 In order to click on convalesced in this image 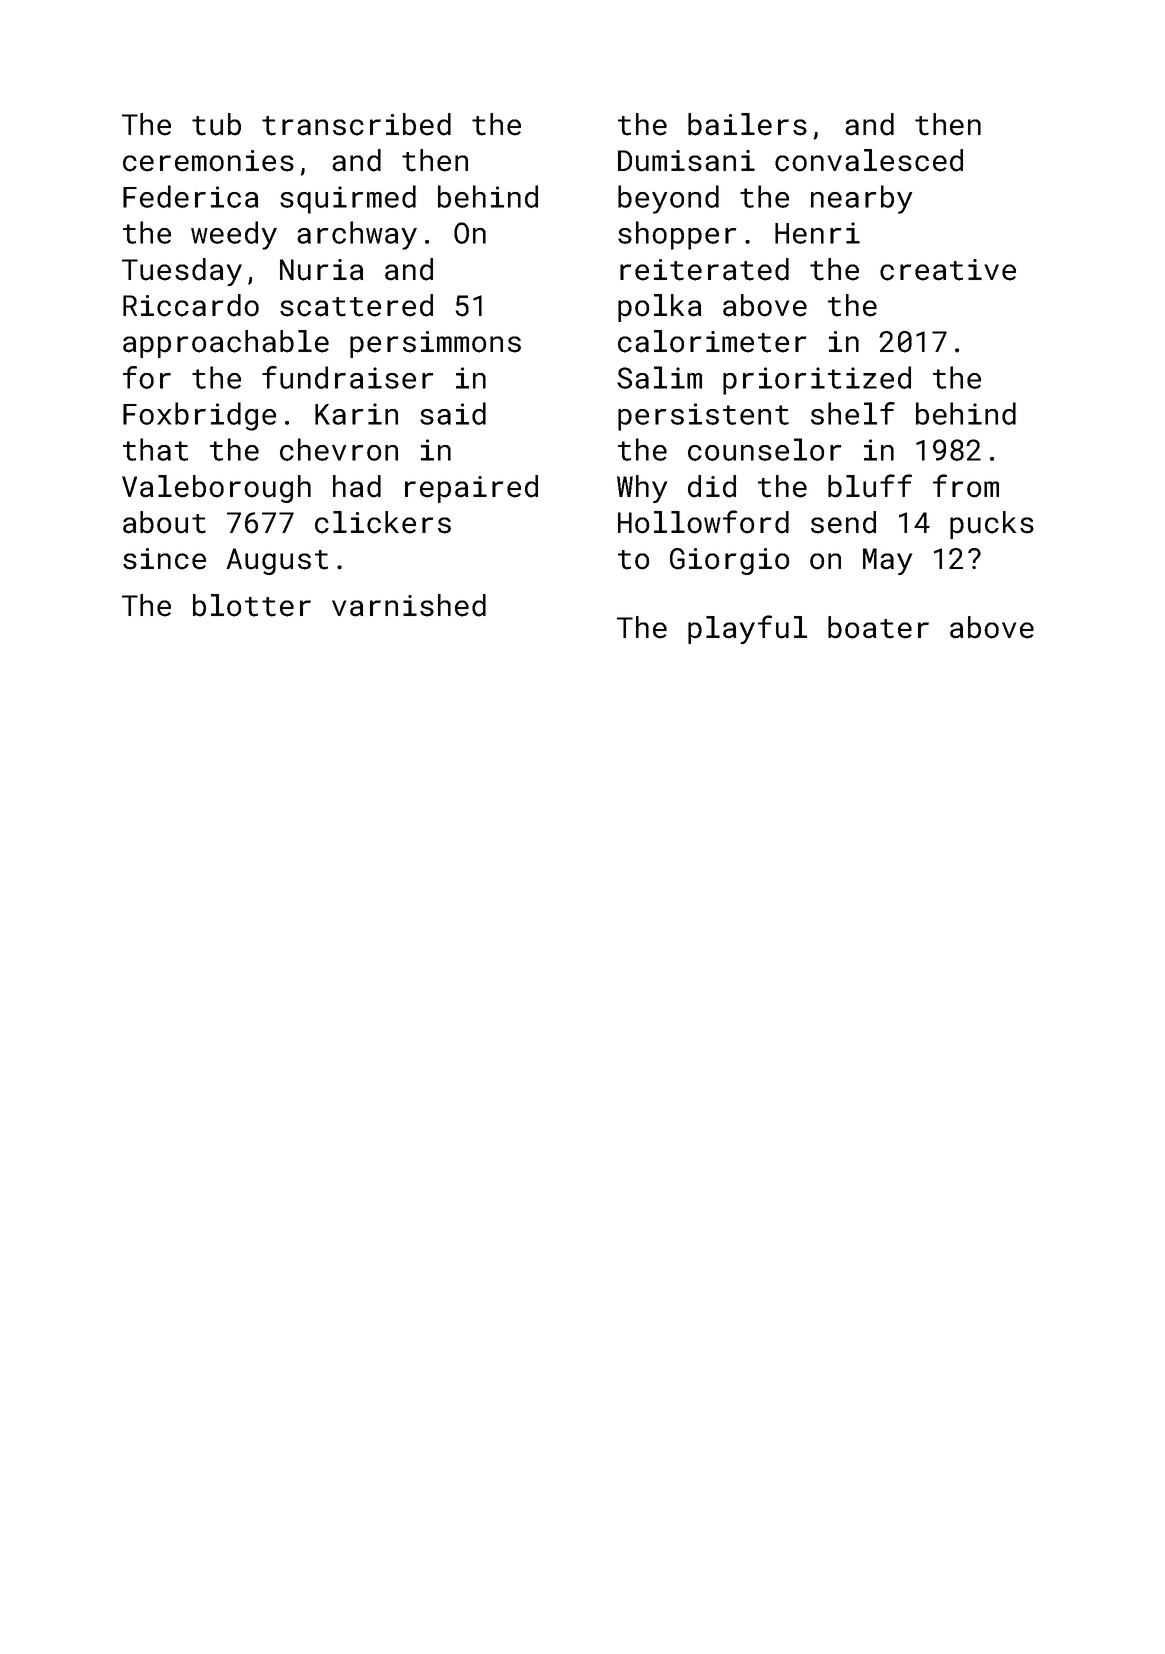, I will do `click(869, 160)`.
